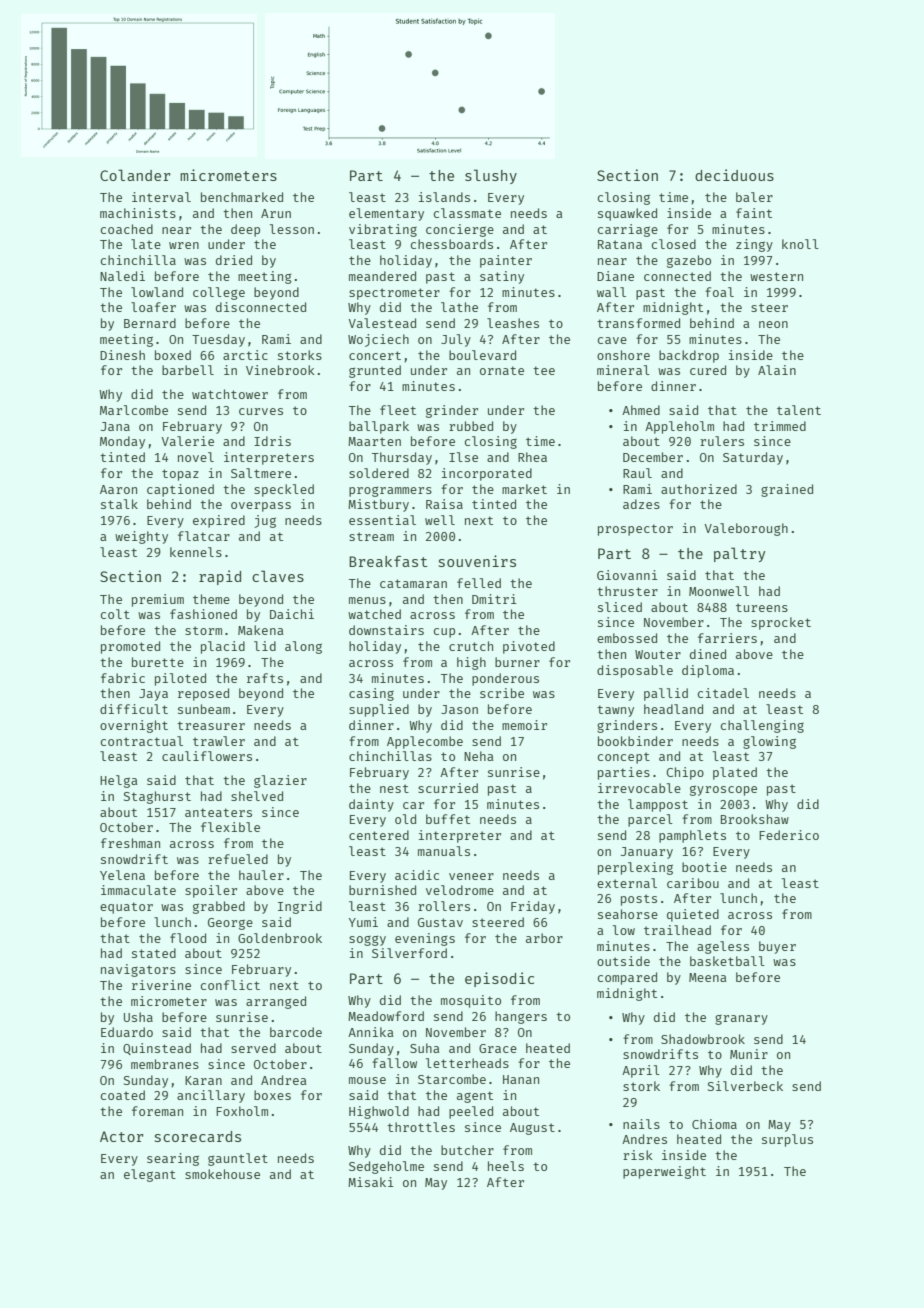  I want to click on Misaki, so click(371, 1182).
